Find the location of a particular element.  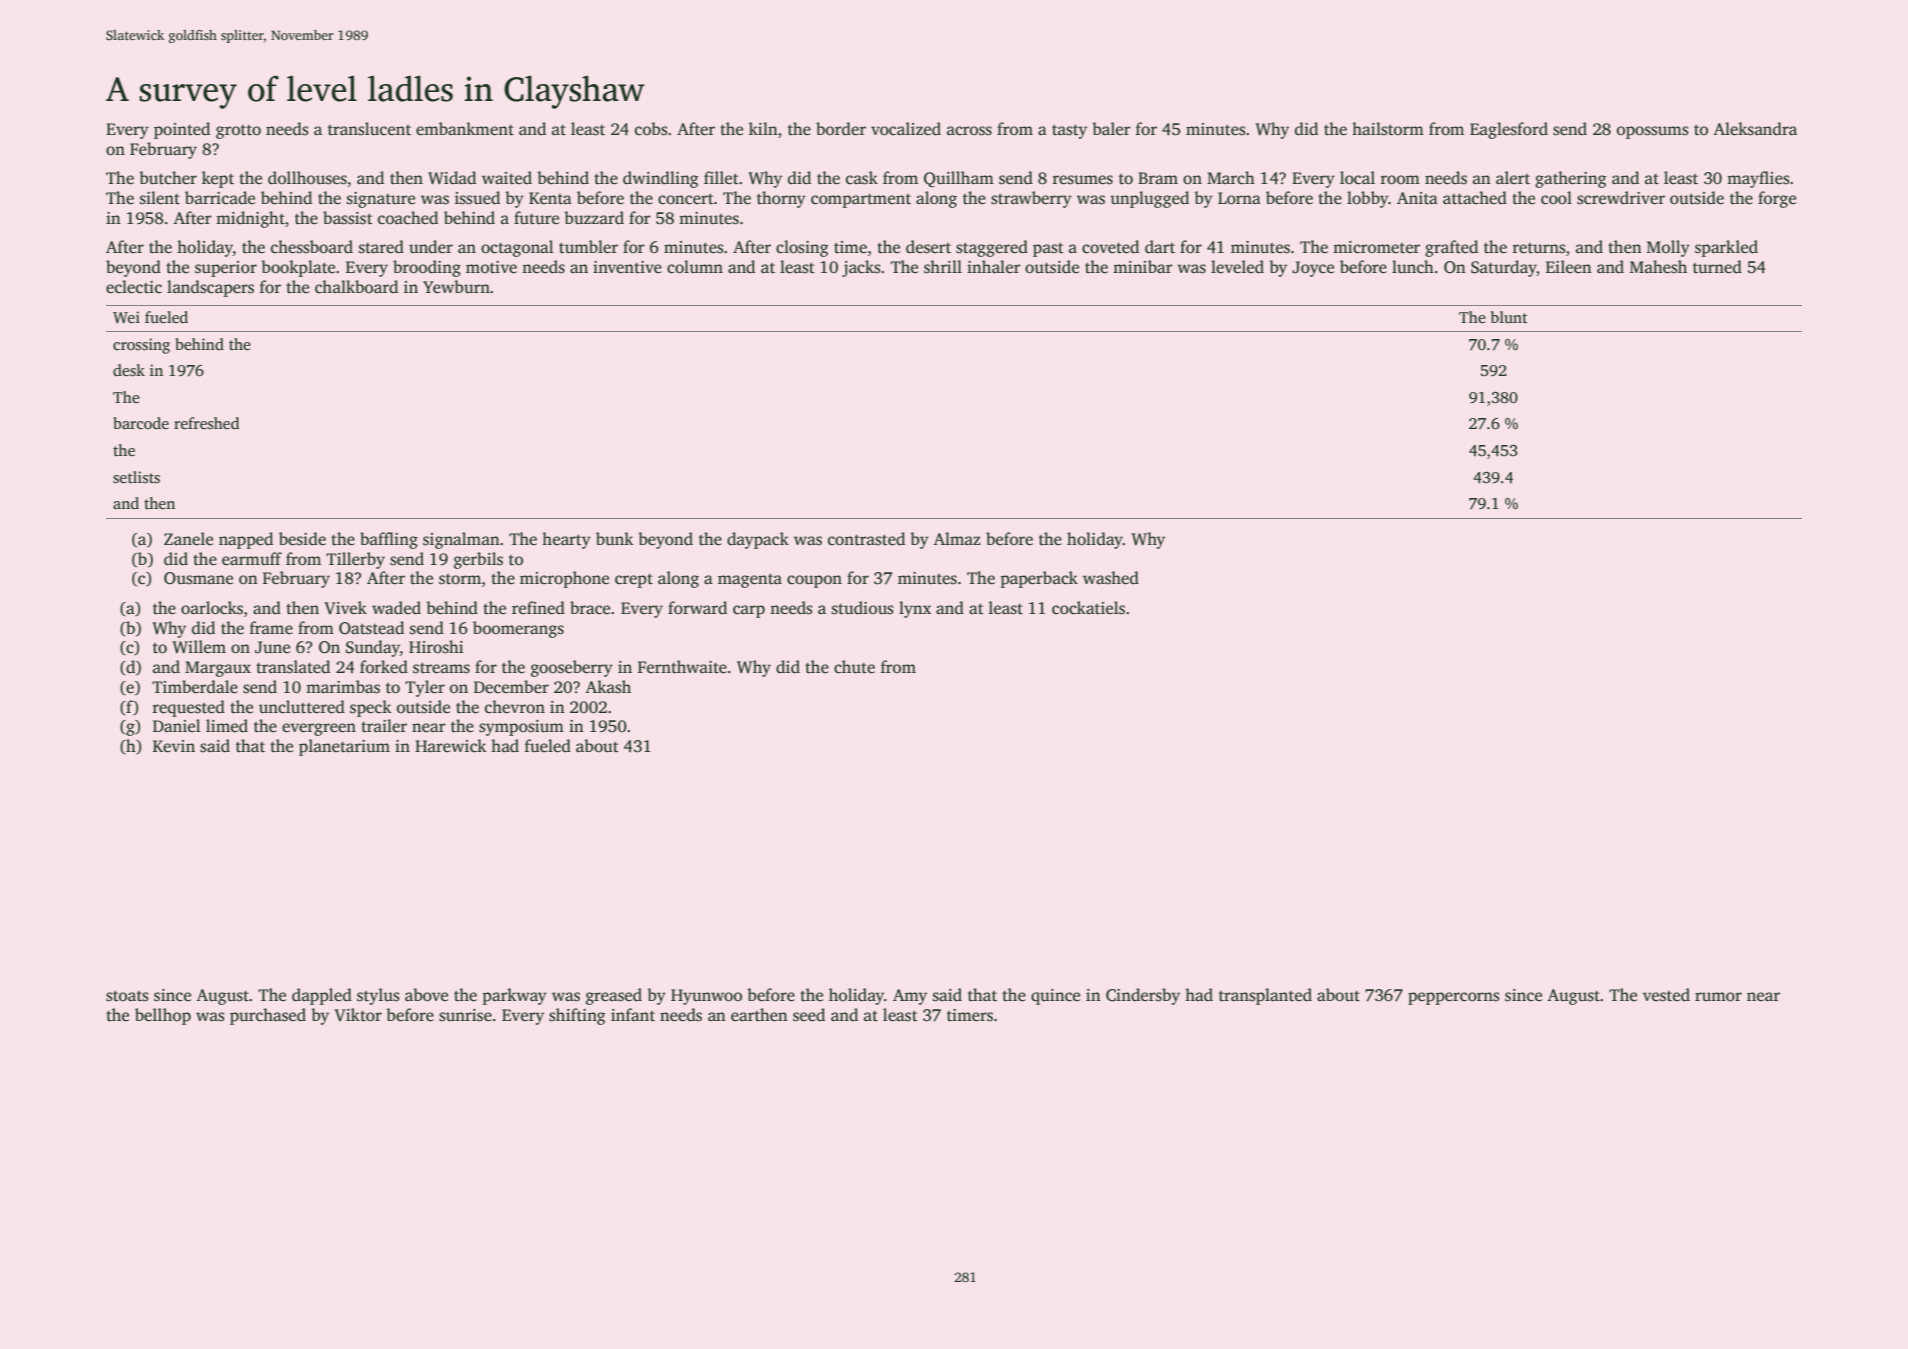

rumor is located at coordinates (1718, 997).
